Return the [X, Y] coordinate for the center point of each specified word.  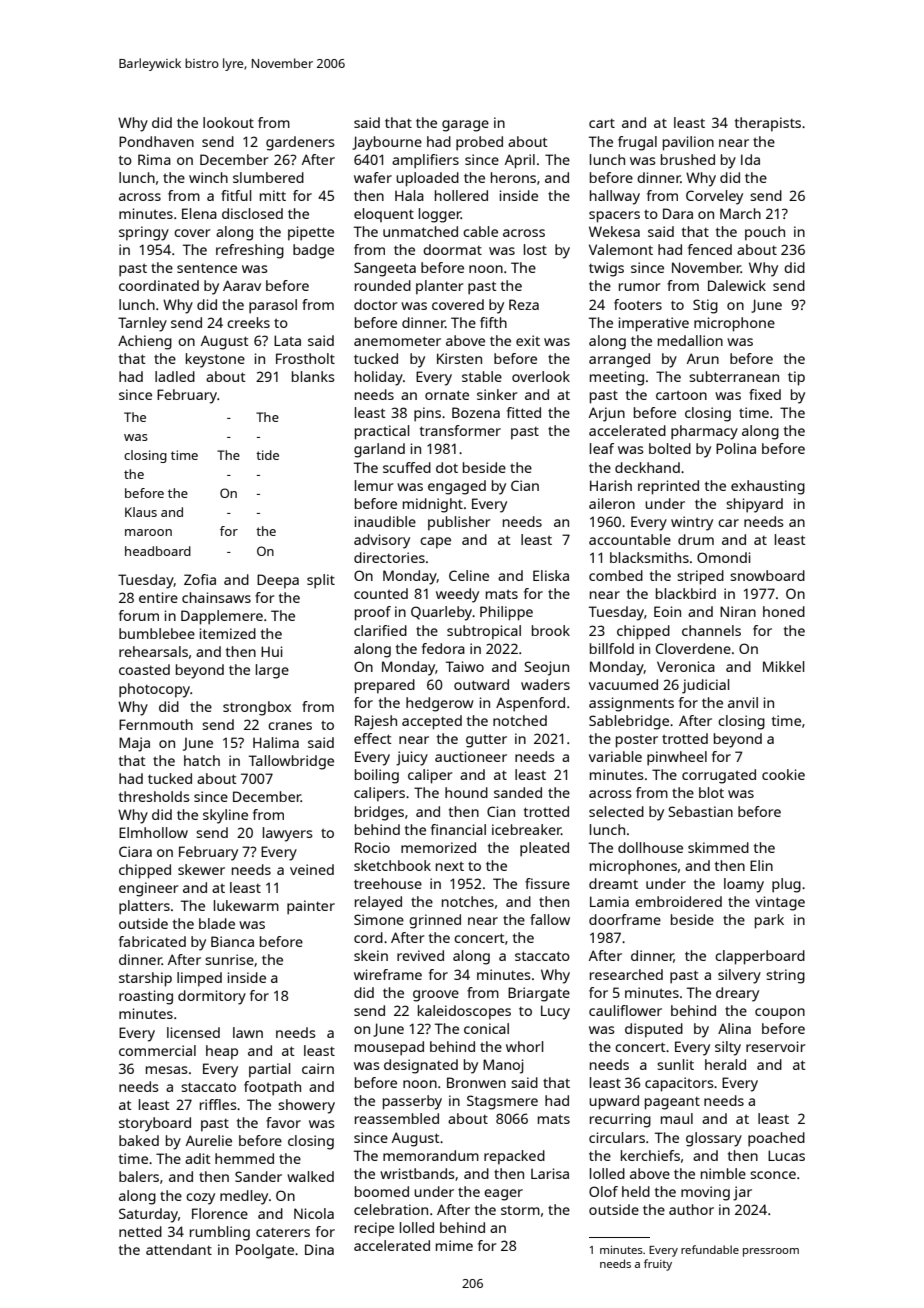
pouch [765, 233]
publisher [459, 523]
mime [454, 1245]
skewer [201, 869]
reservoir [776, 1046]
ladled [175, 376]
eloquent [384, 215]
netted [140, 1231]
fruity [658, 1265]
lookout [228, 122]
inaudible [385, 521]
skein [371, 955]
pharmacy [704, 432]
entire [158, 597]
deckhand [647, 467]
